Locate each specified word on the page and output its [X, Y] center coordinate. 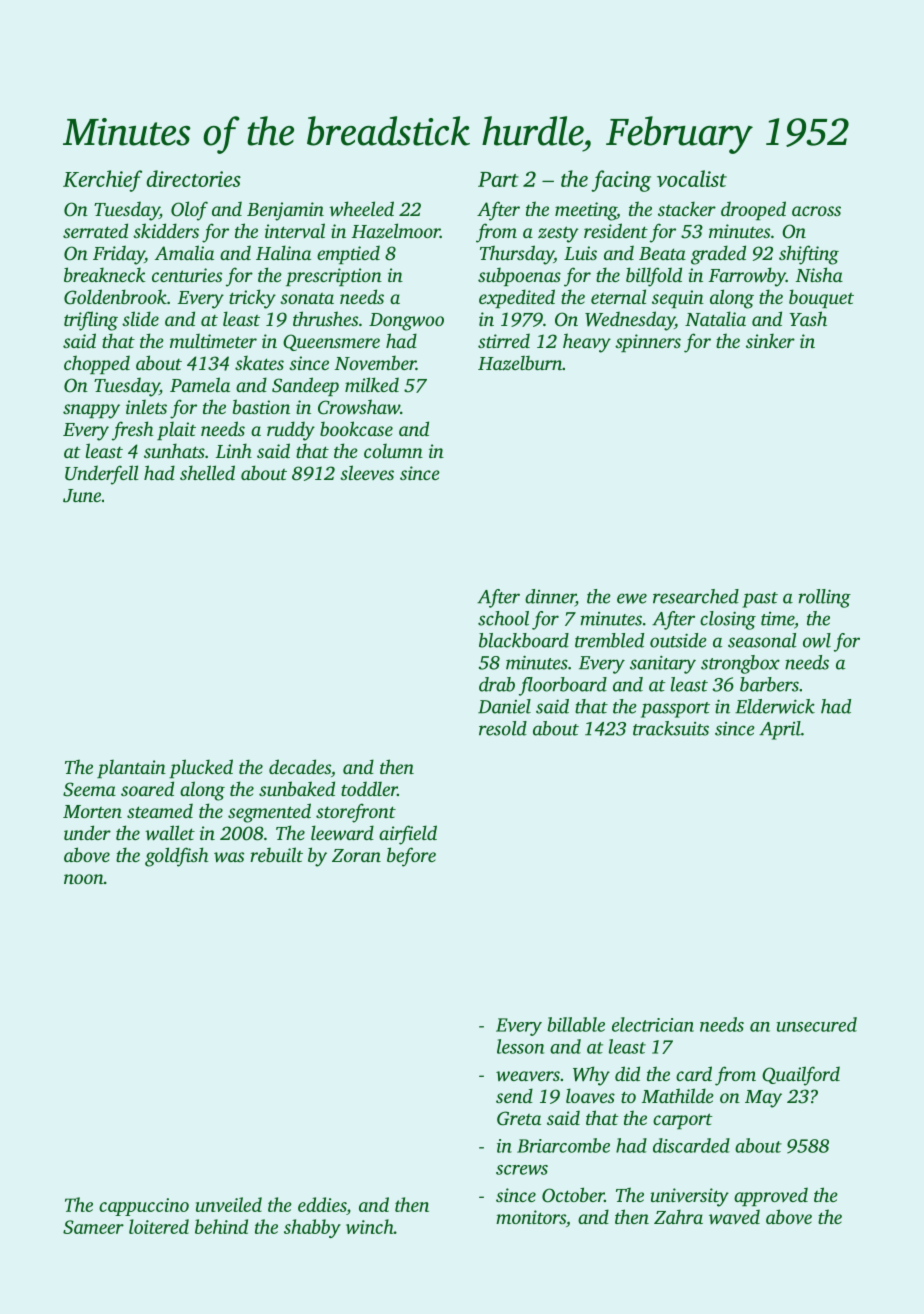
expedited [517, 298]
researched [696, 596]
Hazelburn [520, 363]
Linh [234, 450]
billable [576, 1024]
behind [221, 1226]
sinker [770, 340]
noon [84, 879]
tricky [252, 299]
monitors [531, 1217]
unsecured [816, 1024]
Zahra [678, 1216]
